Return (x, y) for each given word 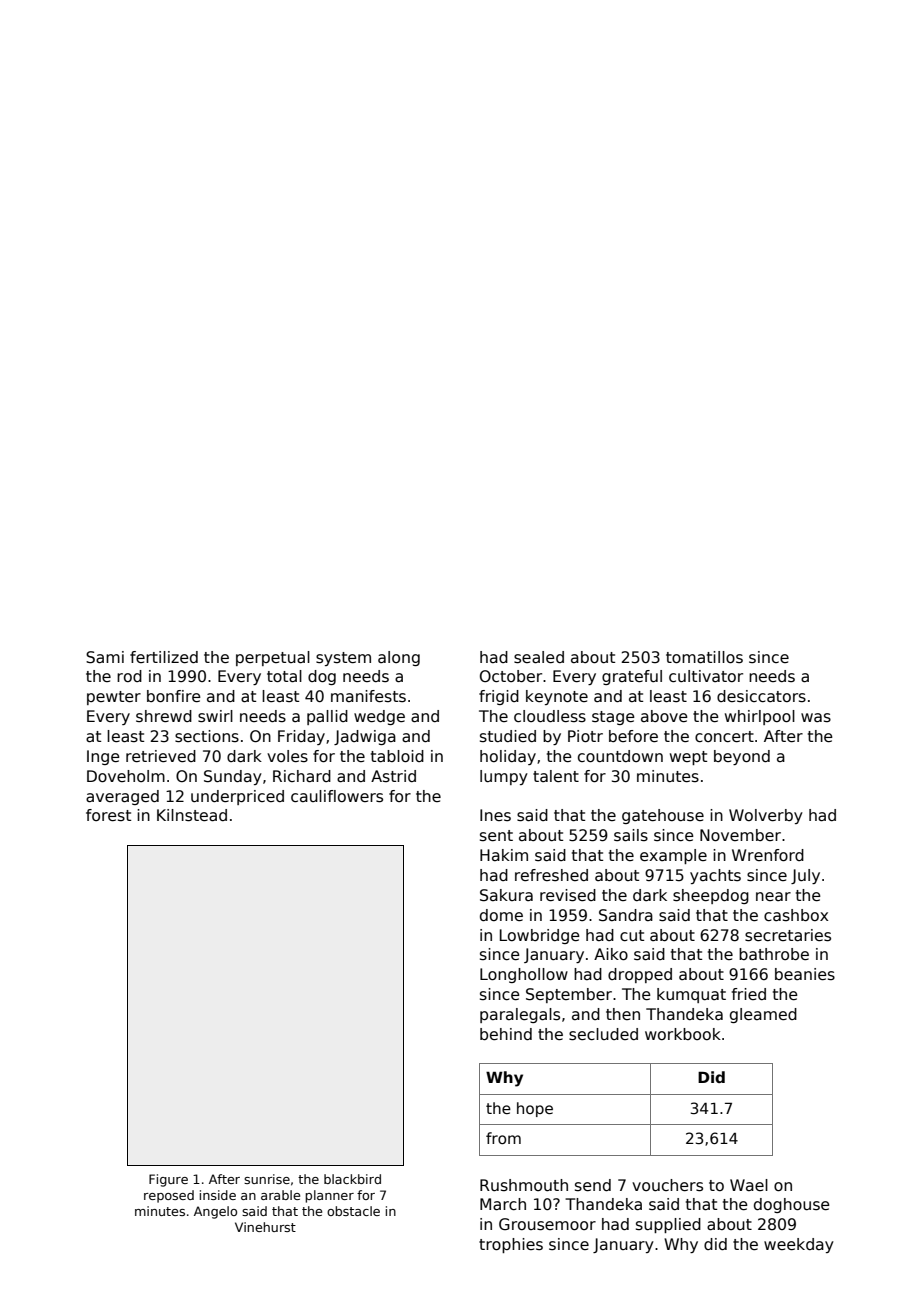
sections (207, 736)
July (805, 876)
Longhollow (524, 975)
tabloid (397, 756)
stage (613, 718)
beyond (742, 757)
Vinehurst (265, 1227)
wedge (379, 717)
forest (108, 815)
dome (501, 915)
